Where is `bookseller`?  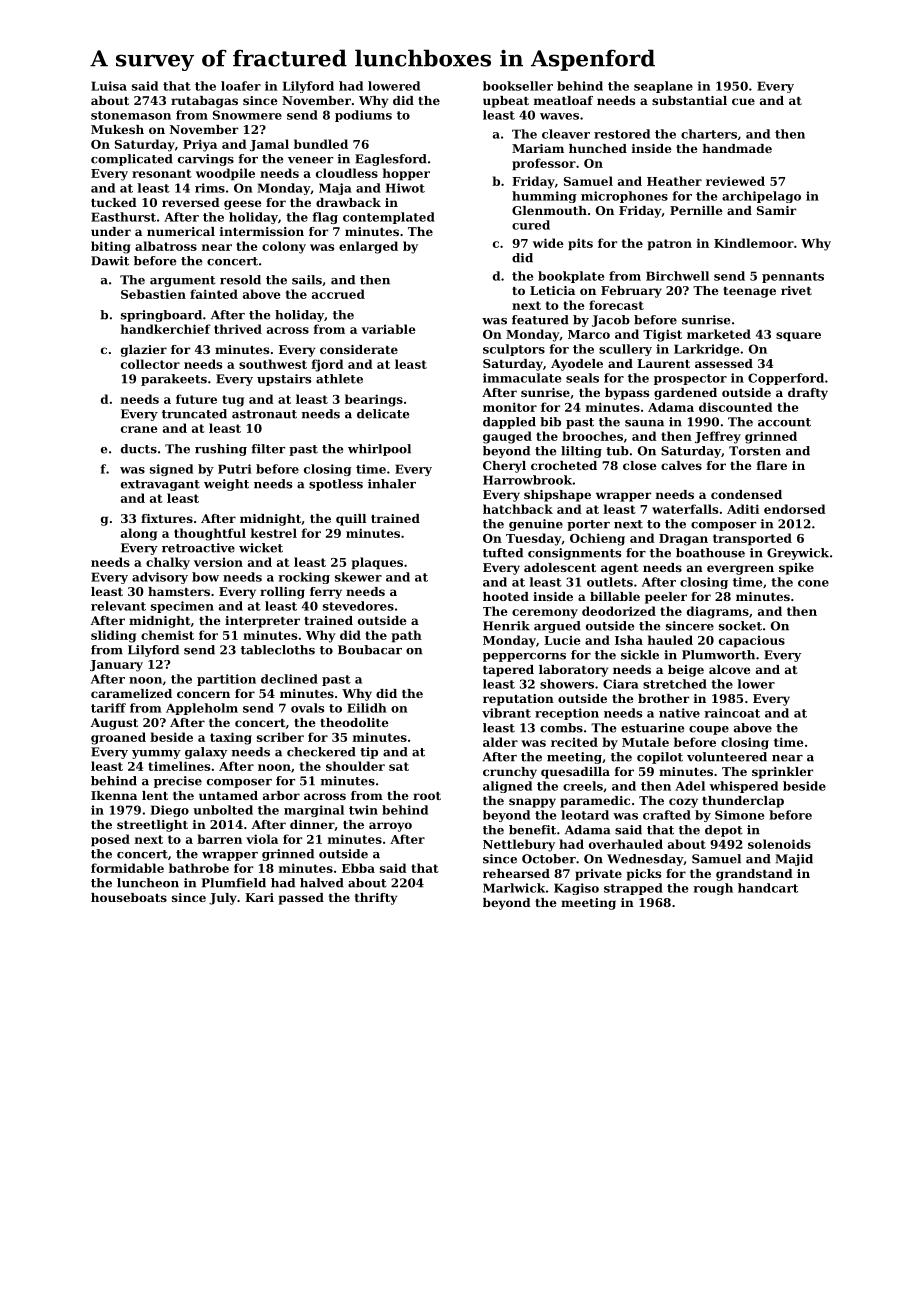
bookseller is located at coordinates (518, 86).
